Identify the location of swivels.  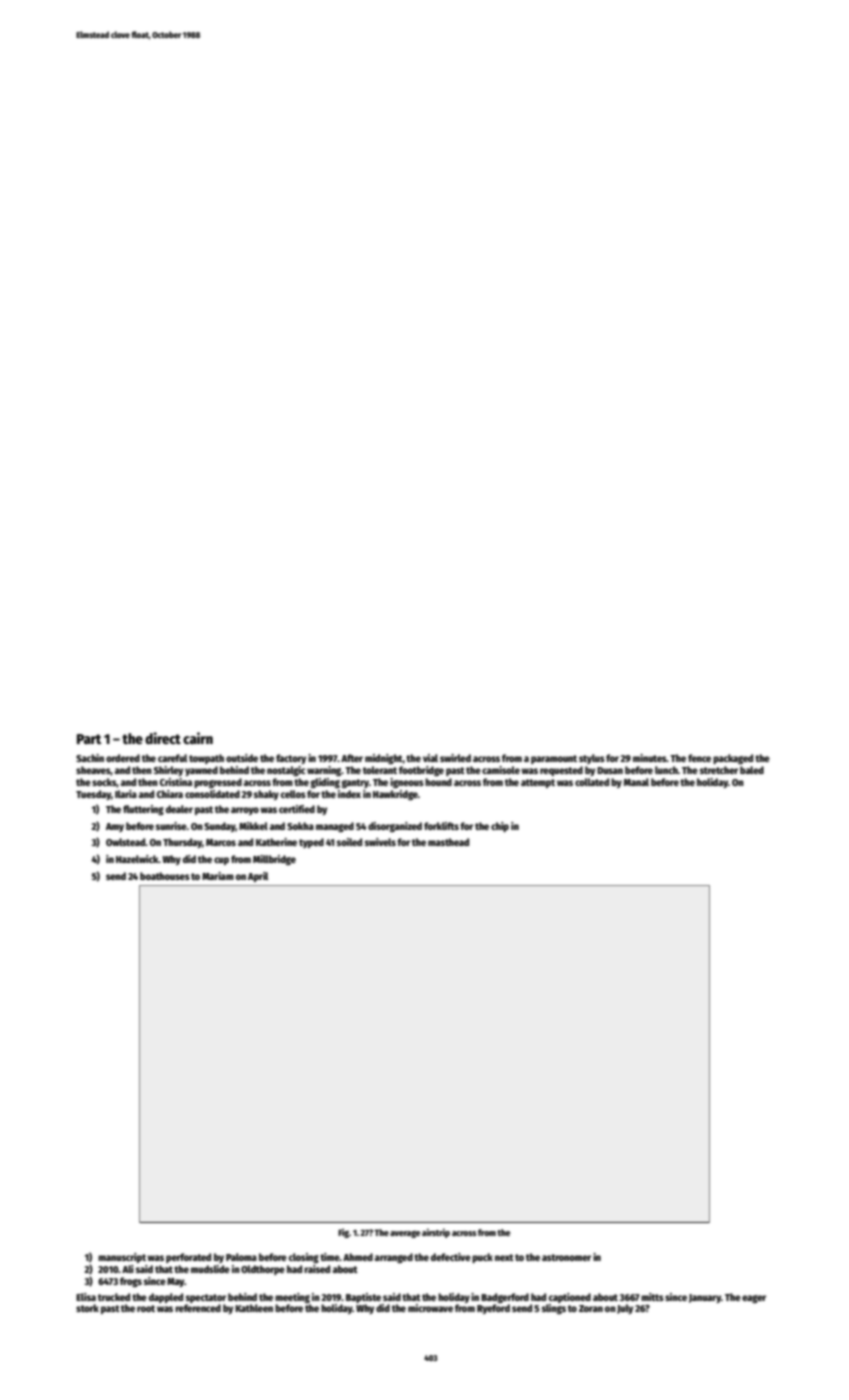
(380, 842).
